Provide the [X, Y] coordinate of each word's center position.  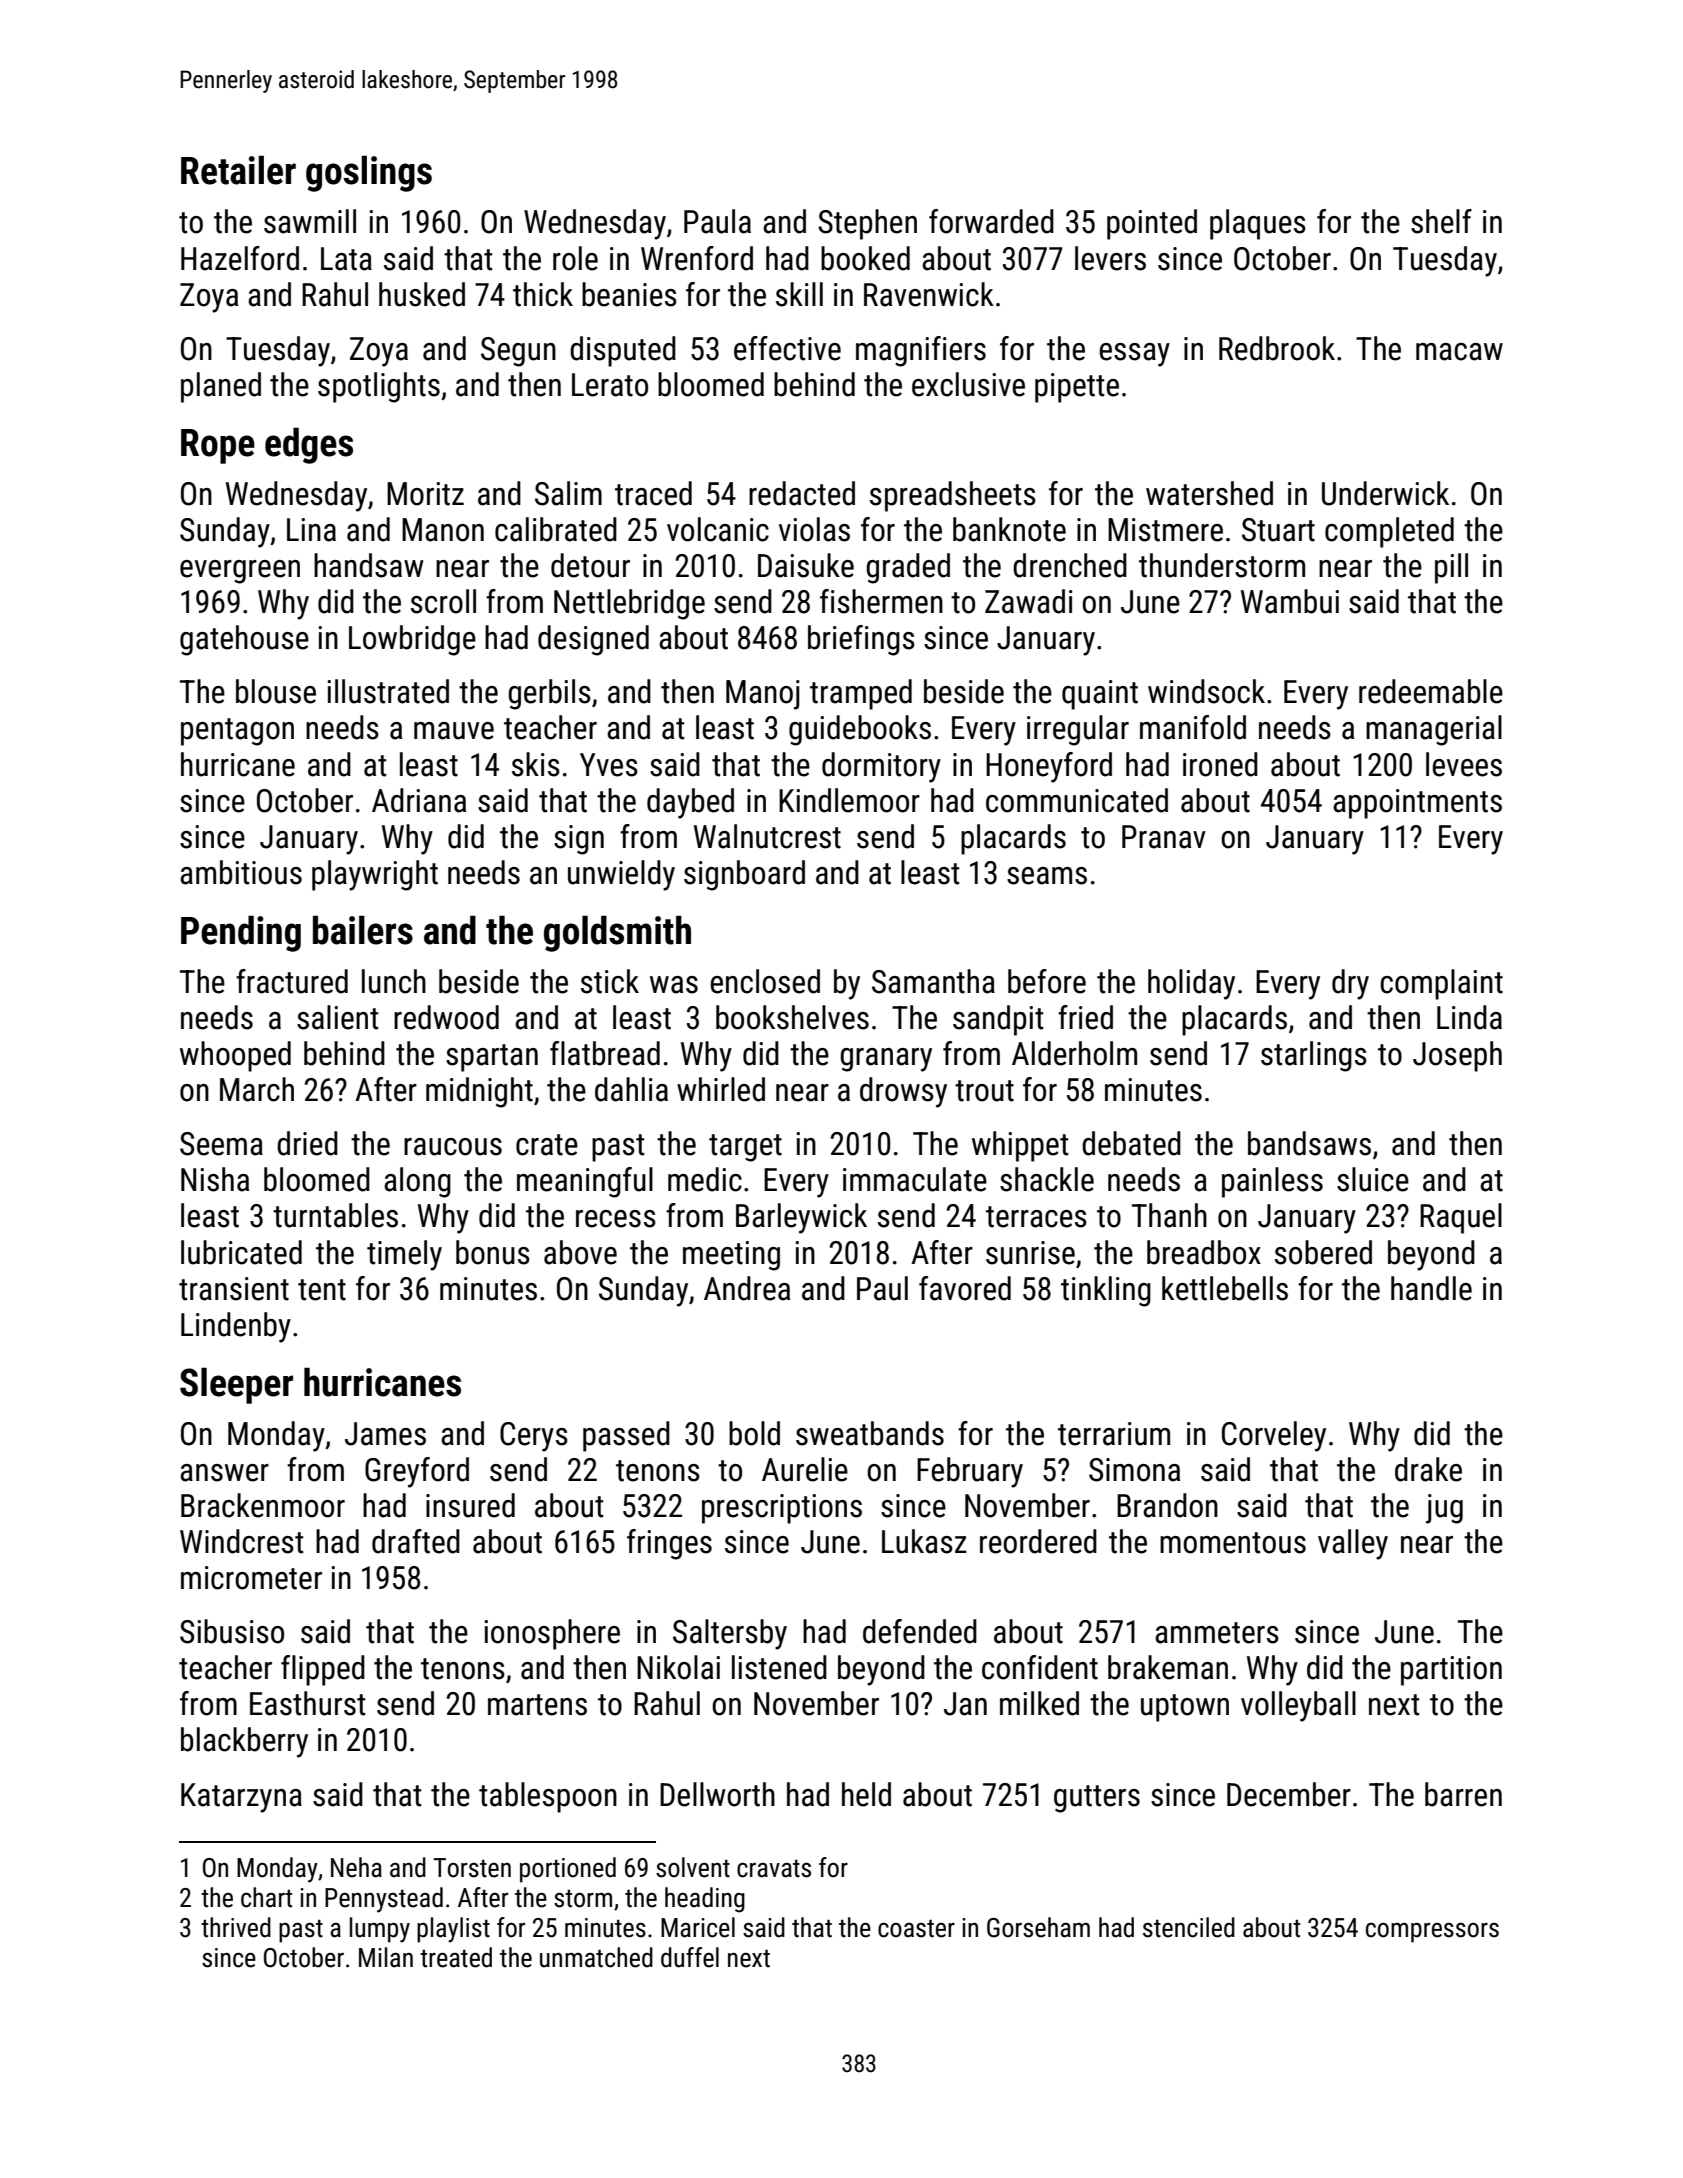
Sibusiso [232, 1631]
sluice [1373, 1179]
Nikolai [678, 1667]
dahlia [631, 1089]
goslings [369, 173]
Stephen [867, 224]
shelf [1441, 221]
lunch [394, 981]
